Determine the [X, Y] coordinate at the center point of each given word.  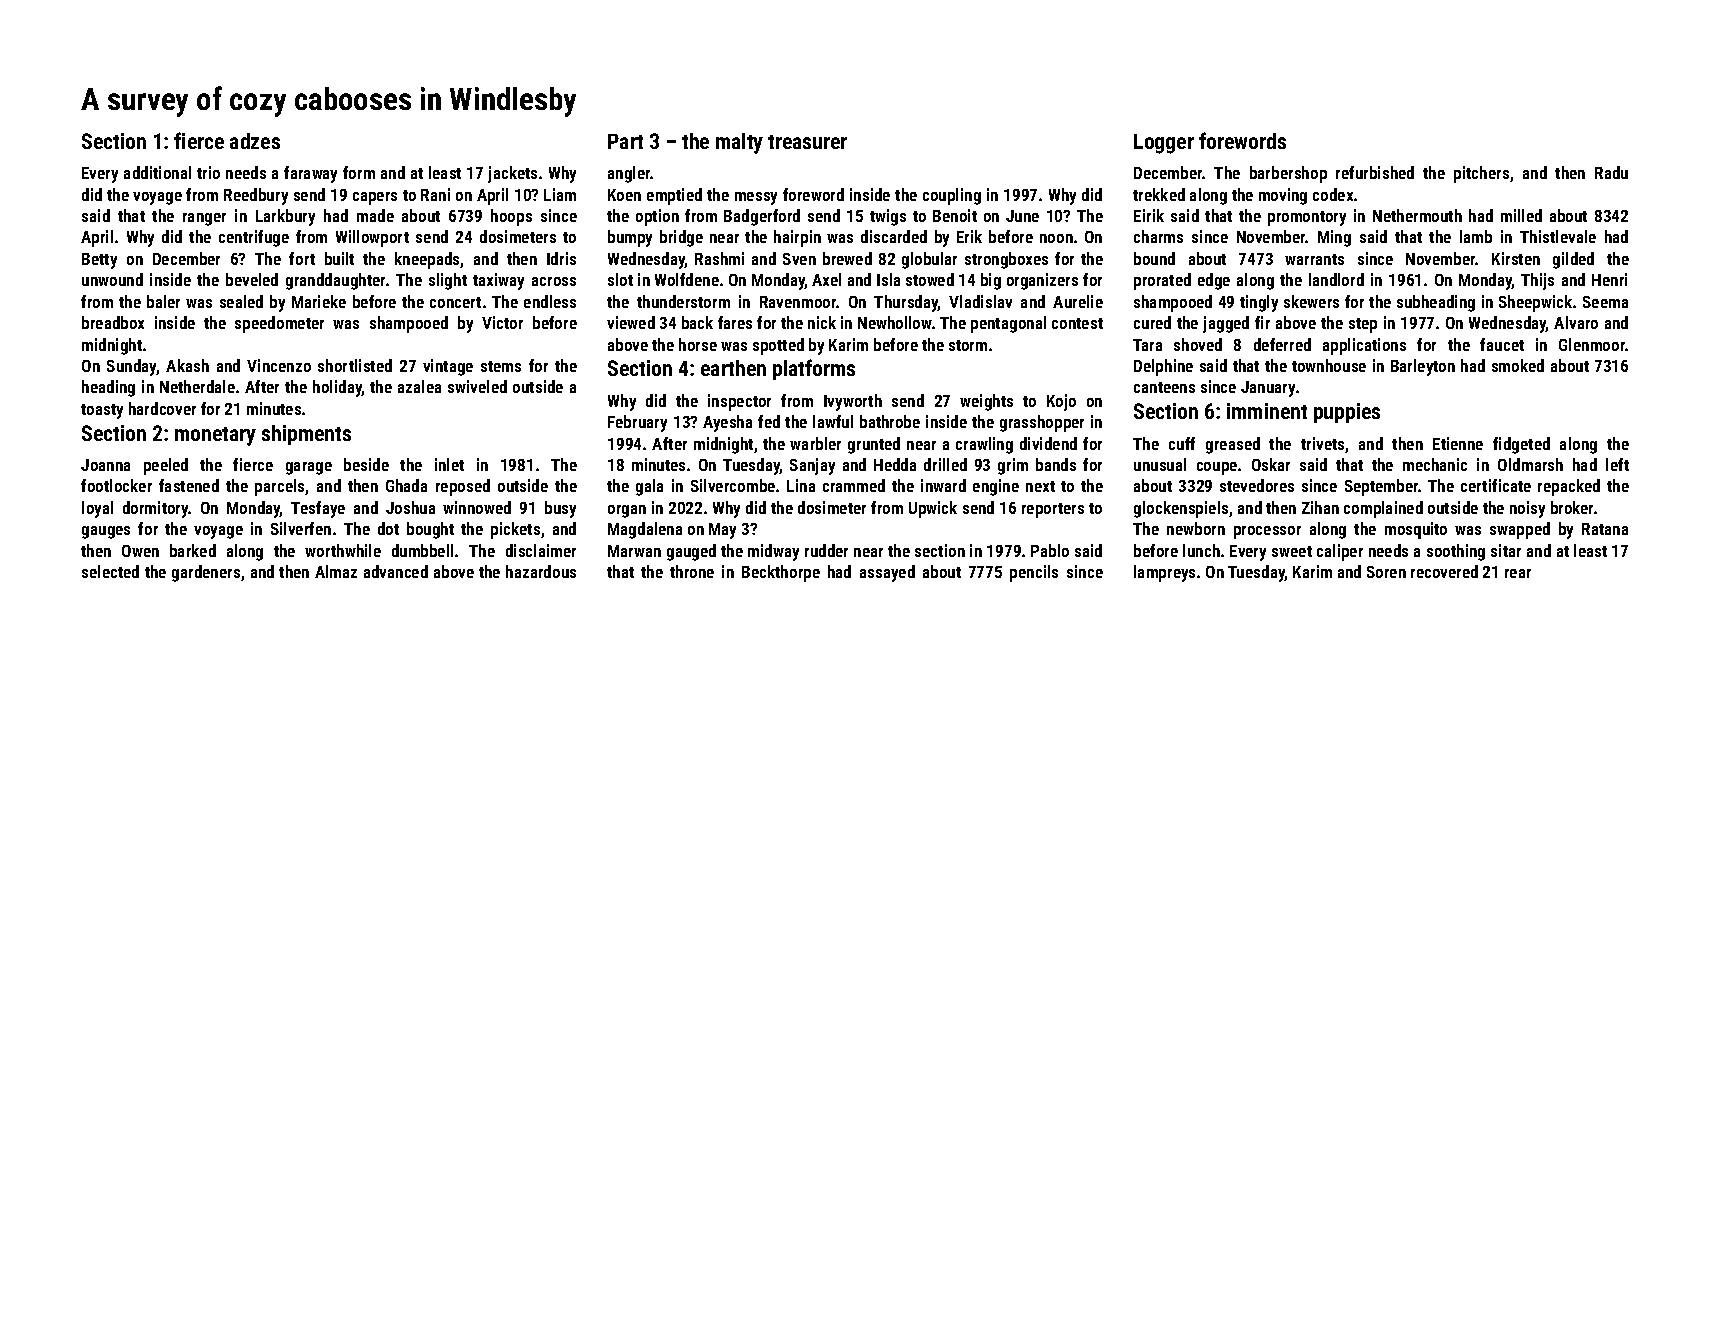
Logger [1164, 144]
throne [692, 571]
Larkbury [285, 217]
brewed [847, 258]
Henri [1609, 279]
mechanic [1435, 464]
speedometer [279, 324]
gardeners [206, 573]
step [1363, 325]
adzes [255, 141]
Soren [1386, 572]
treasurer [807, 142]
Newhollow [895, 322]
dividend [1048, 443]
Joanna [105, 465]
